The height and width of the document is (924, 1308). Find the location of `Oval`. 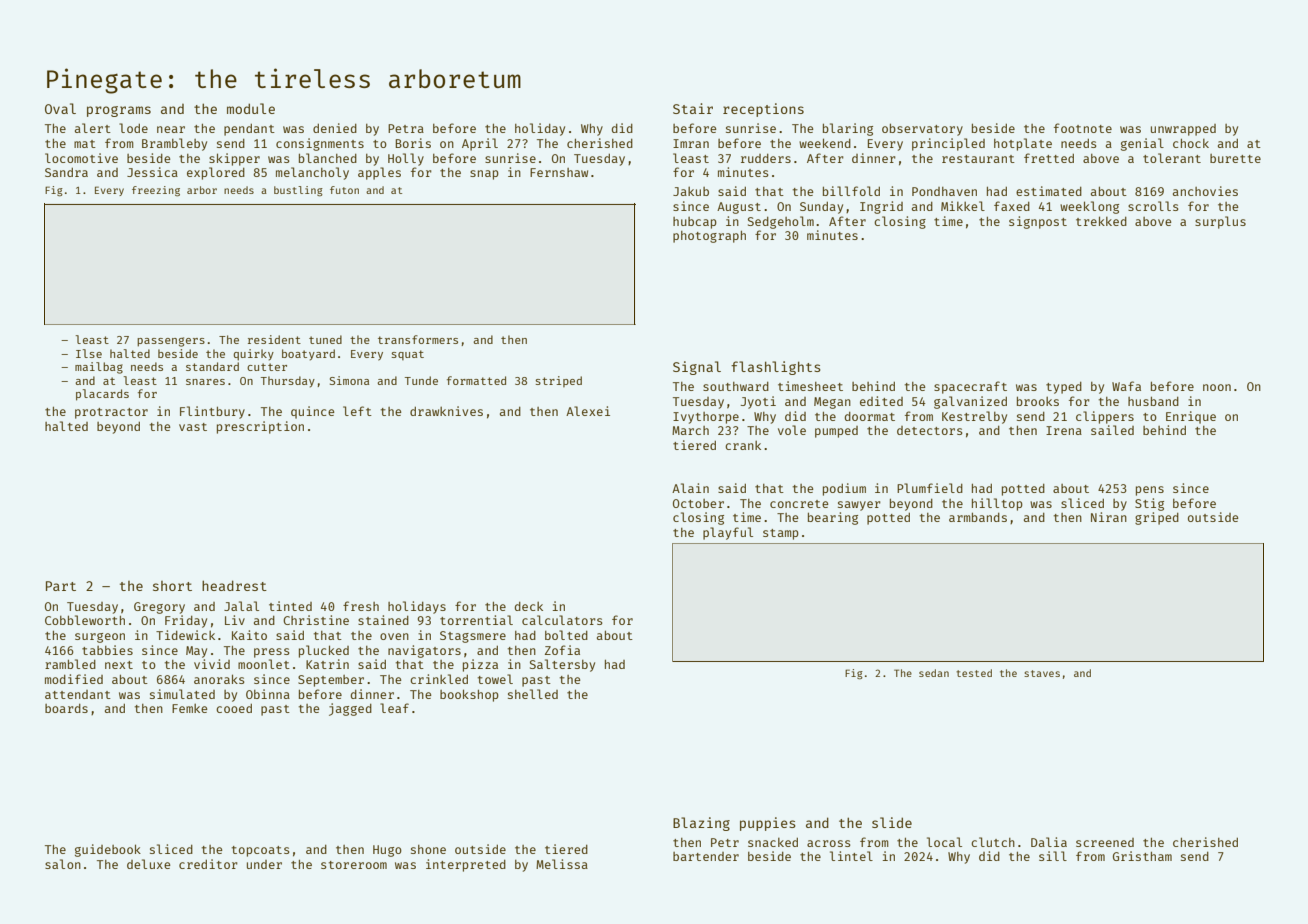

Oval is located at coordinates (60, 108).
